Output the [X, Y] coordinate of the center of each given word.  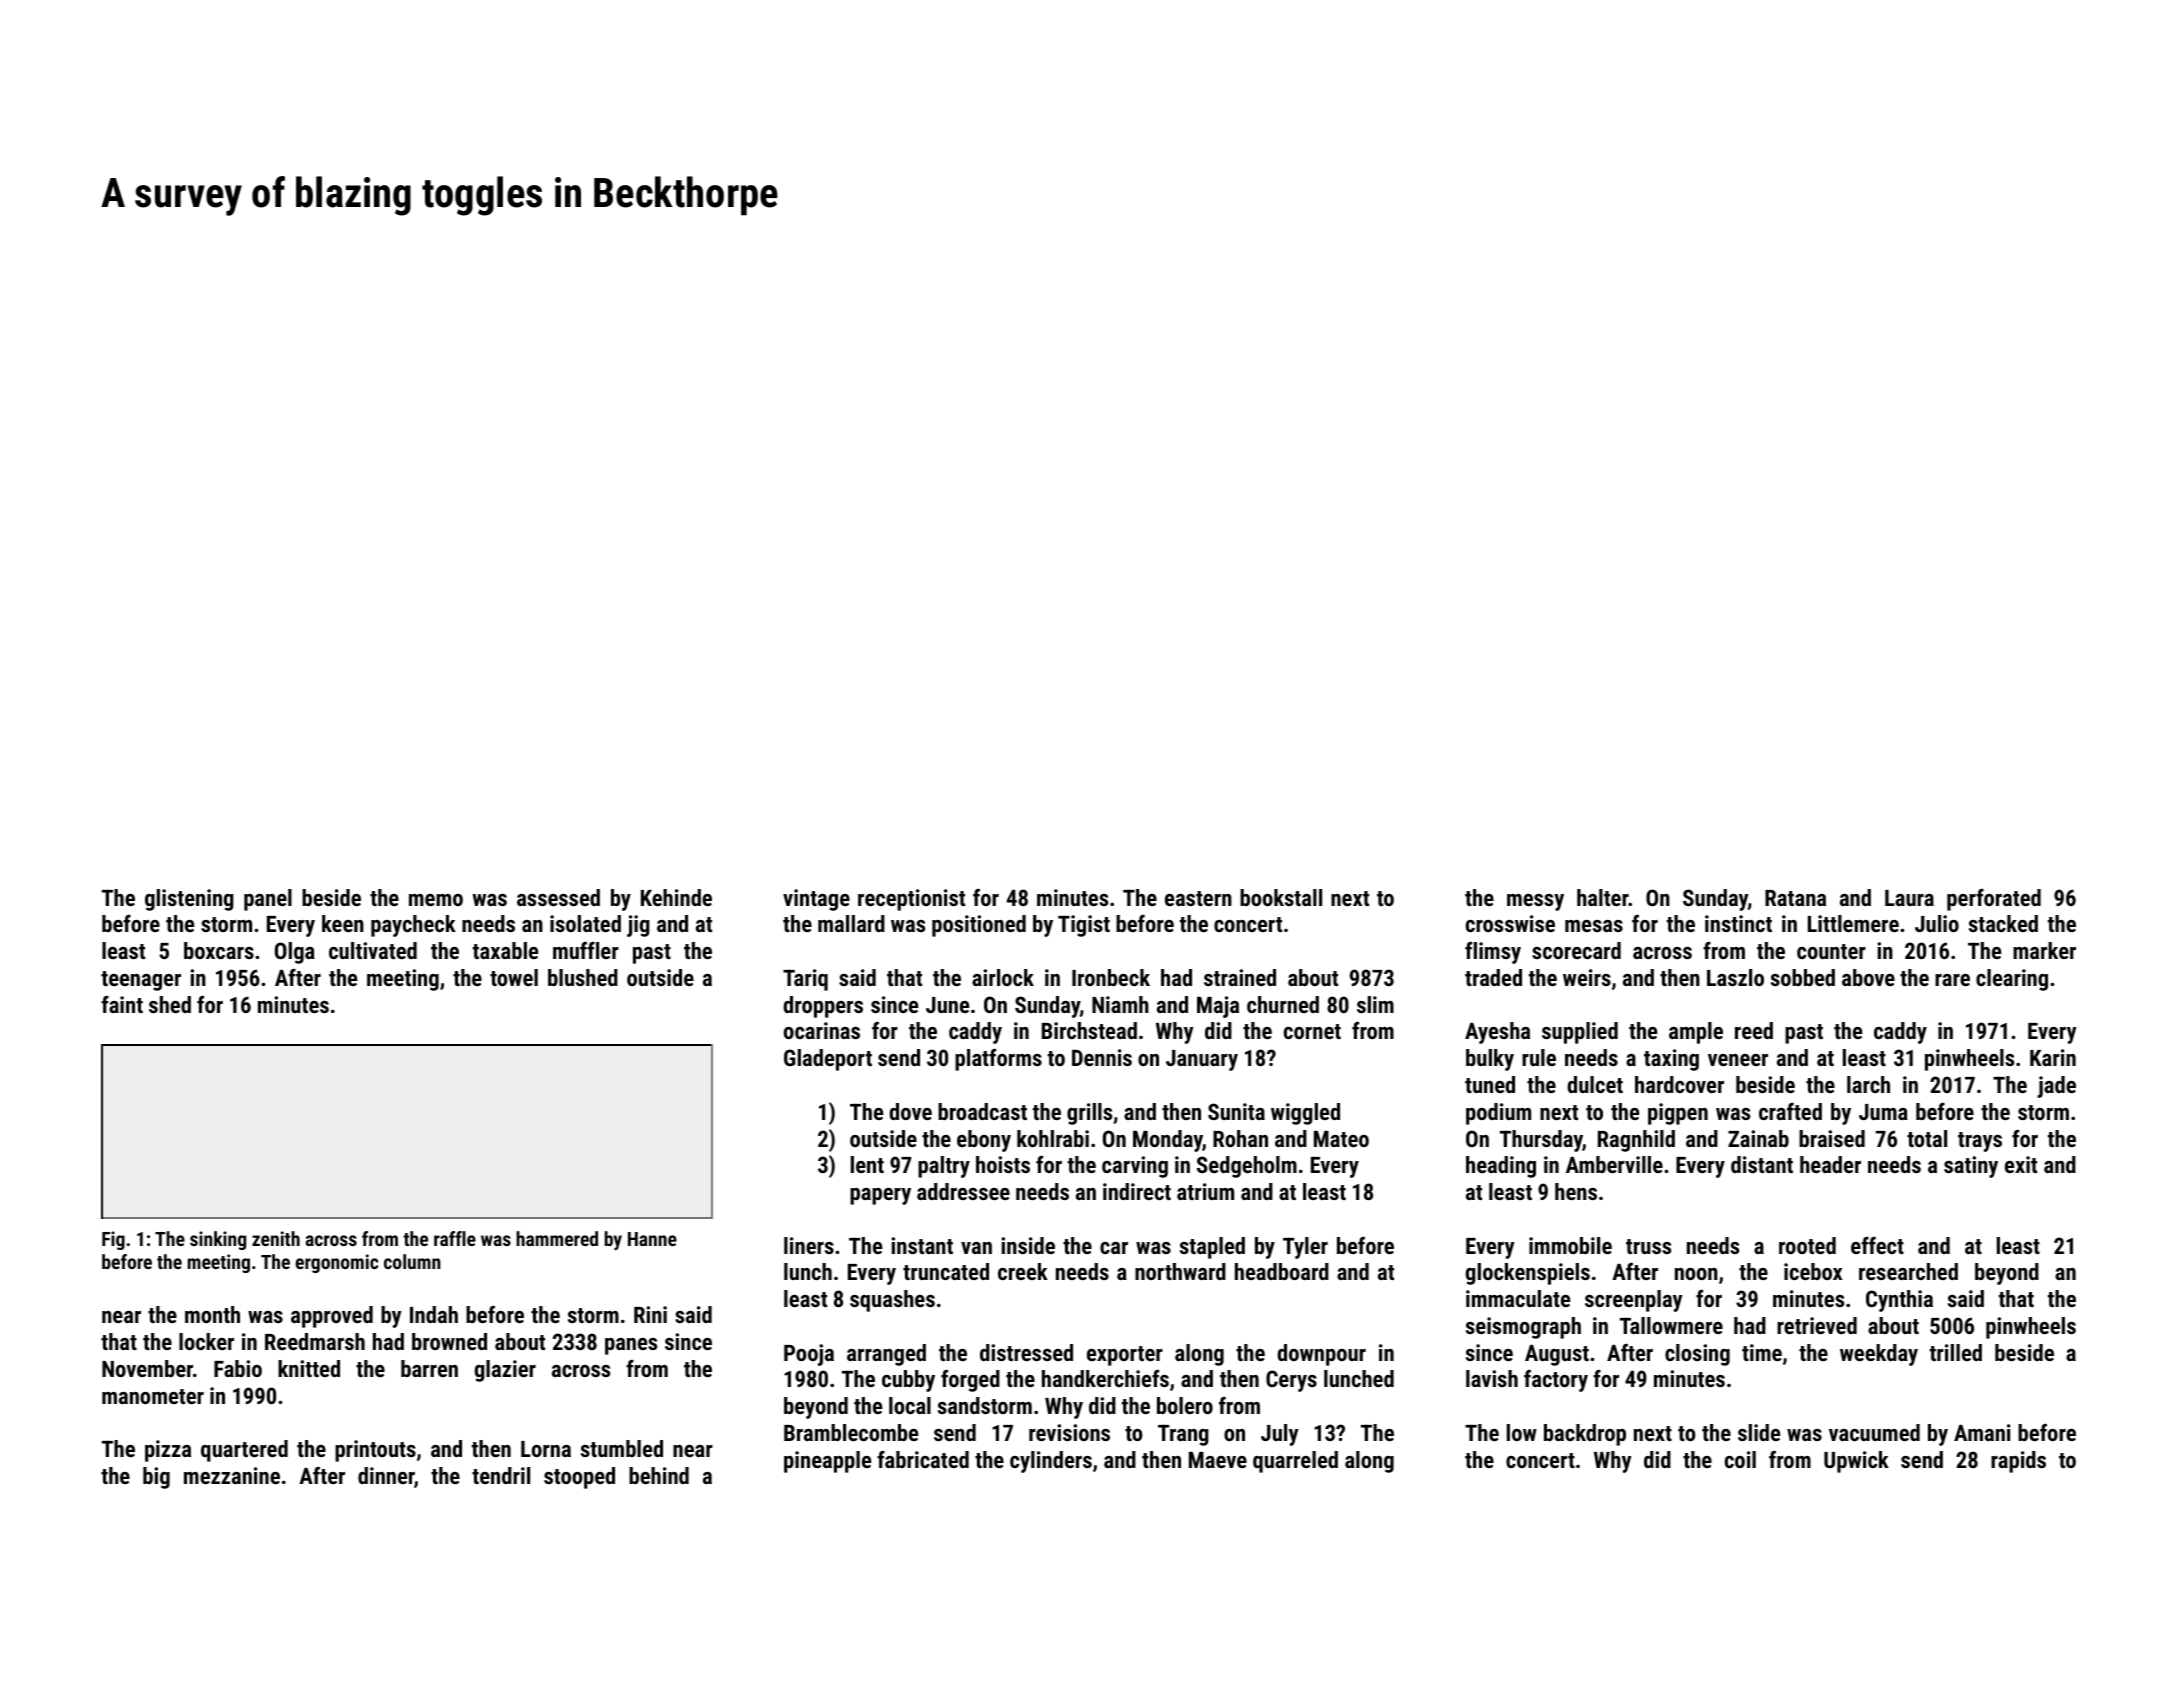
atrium [1205, 1191]
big [156, 1478]
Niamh [1120, 1004]
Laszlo [1735, 977]
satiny [1971, 1167]
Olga [295, 953]
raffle [455, 1238]
